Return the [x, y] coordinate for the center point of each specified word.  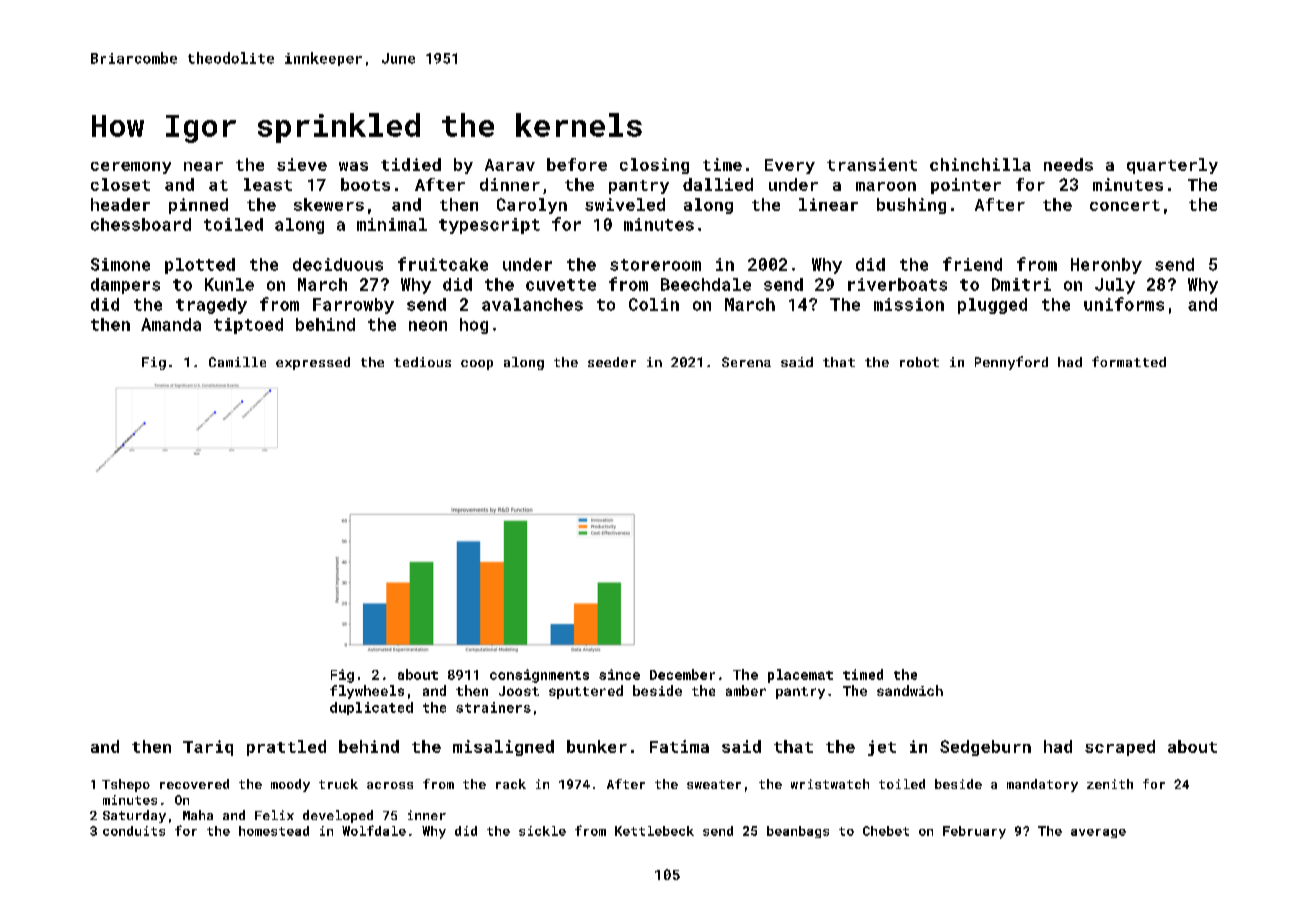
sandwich [910, 690]
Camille [237, 362]
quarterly [1172, 166]
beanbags [798, 832]
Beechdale [706, 284]
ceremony [131, 168]
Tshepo [126, 785]
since [619, 674]
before [577, 164]
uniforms [1124, 304]
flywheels [367, 692]
